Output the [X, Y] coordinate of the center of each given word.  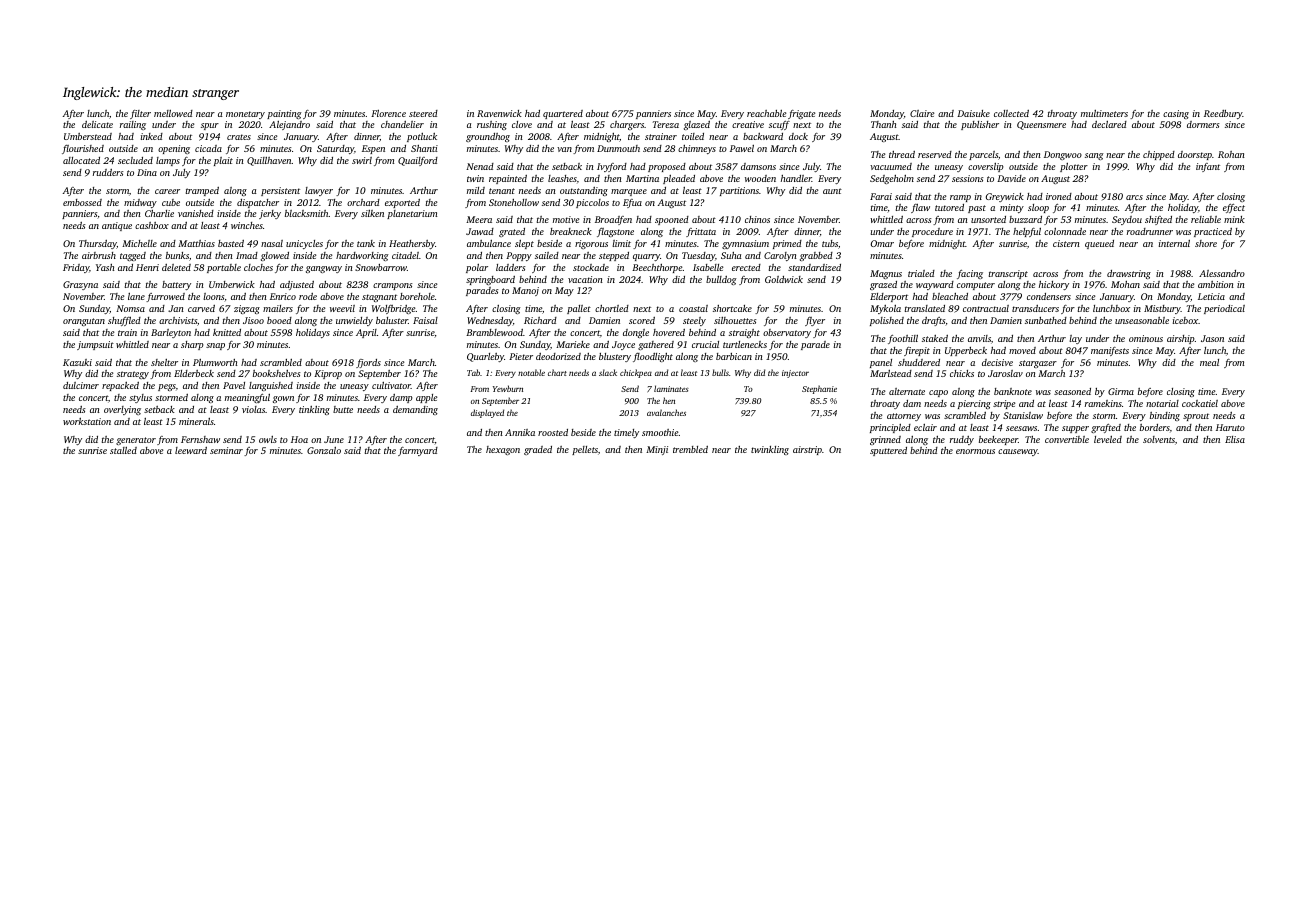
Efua [632, 203]
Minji [657, 450]
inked [152, 136]
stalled [123, 450]
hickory [1054, 285]
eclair [925, 427]
